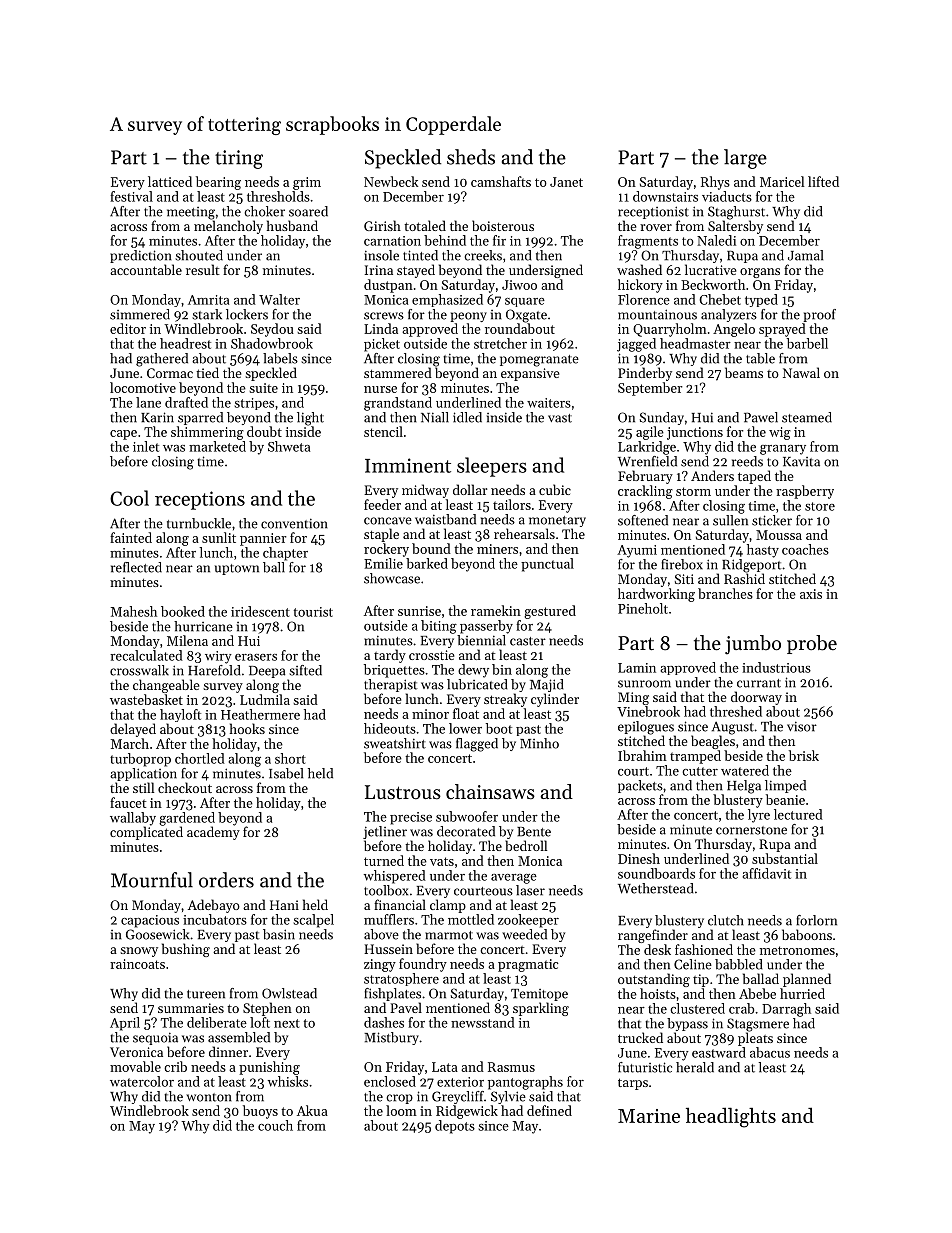  What do you see at coordinates (823, 181) in the screenshot?
I see `lifted` at bounding box center [823, 181].
